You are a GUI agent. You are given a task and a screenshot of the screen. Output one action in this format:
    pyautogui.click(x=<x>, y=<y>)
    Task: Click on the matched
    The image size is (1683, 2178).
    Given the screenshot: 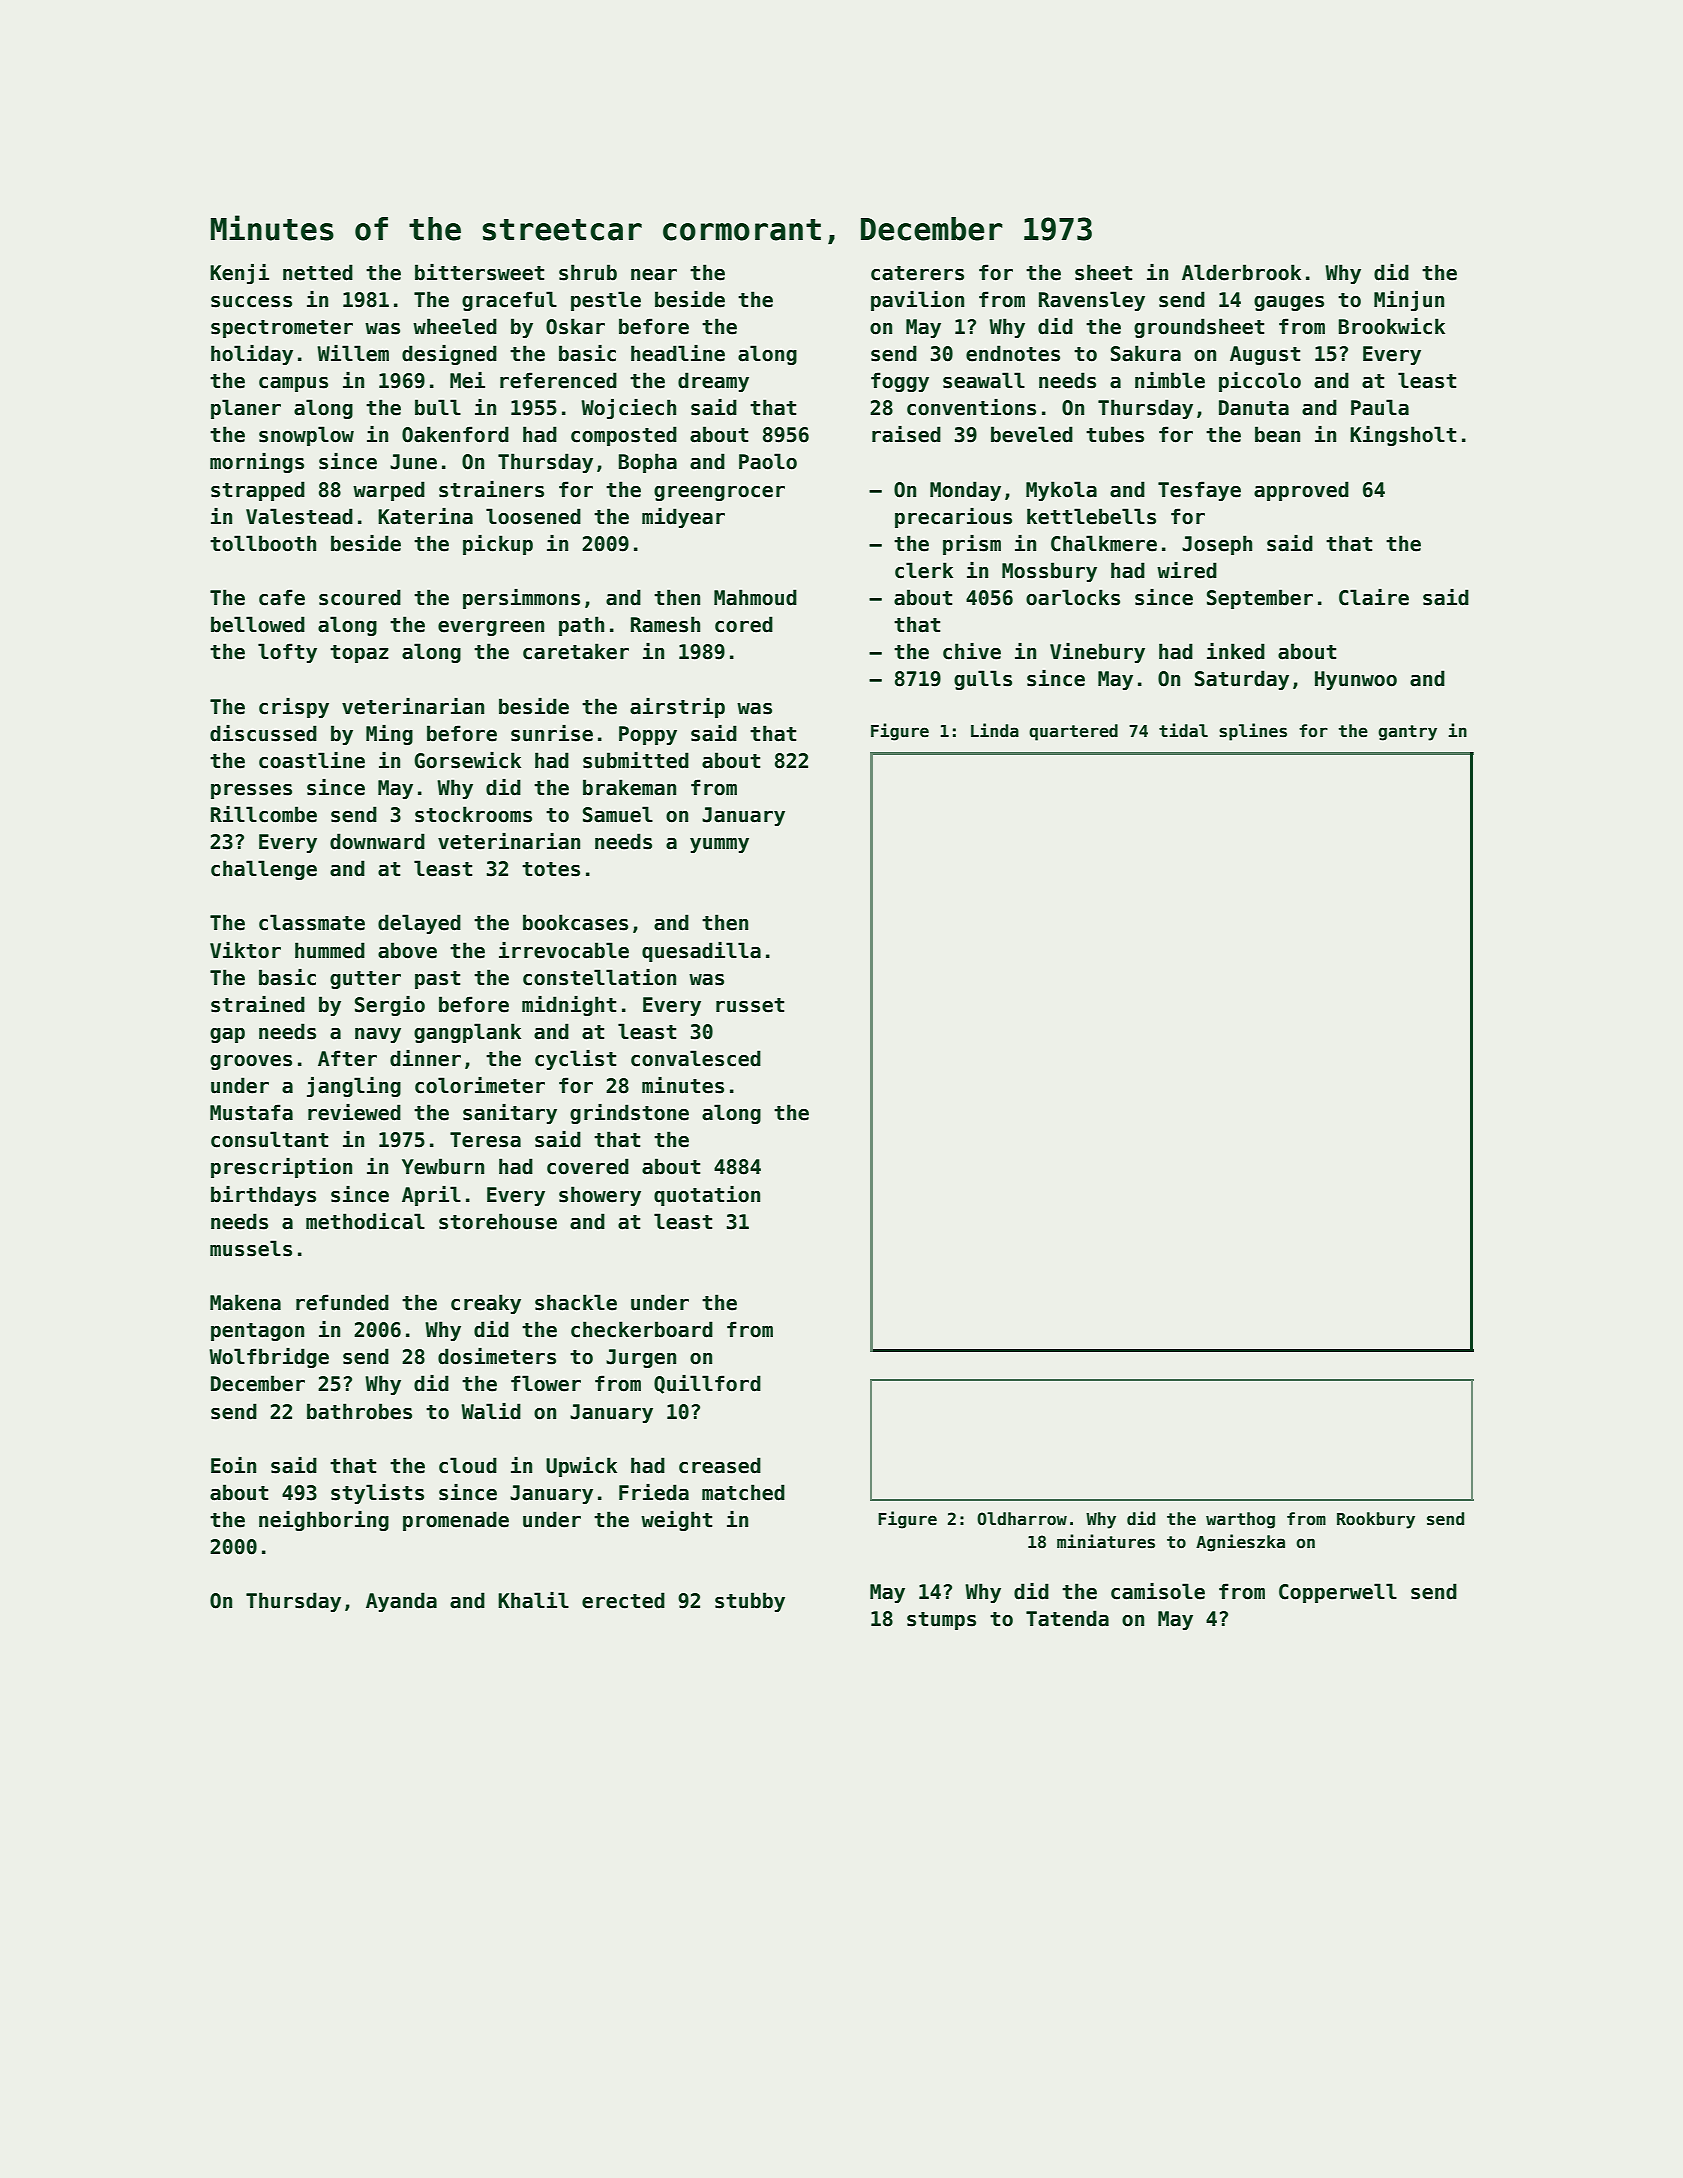 What is the action you would take?
    pyautogui.click(x=743, y=1492)
